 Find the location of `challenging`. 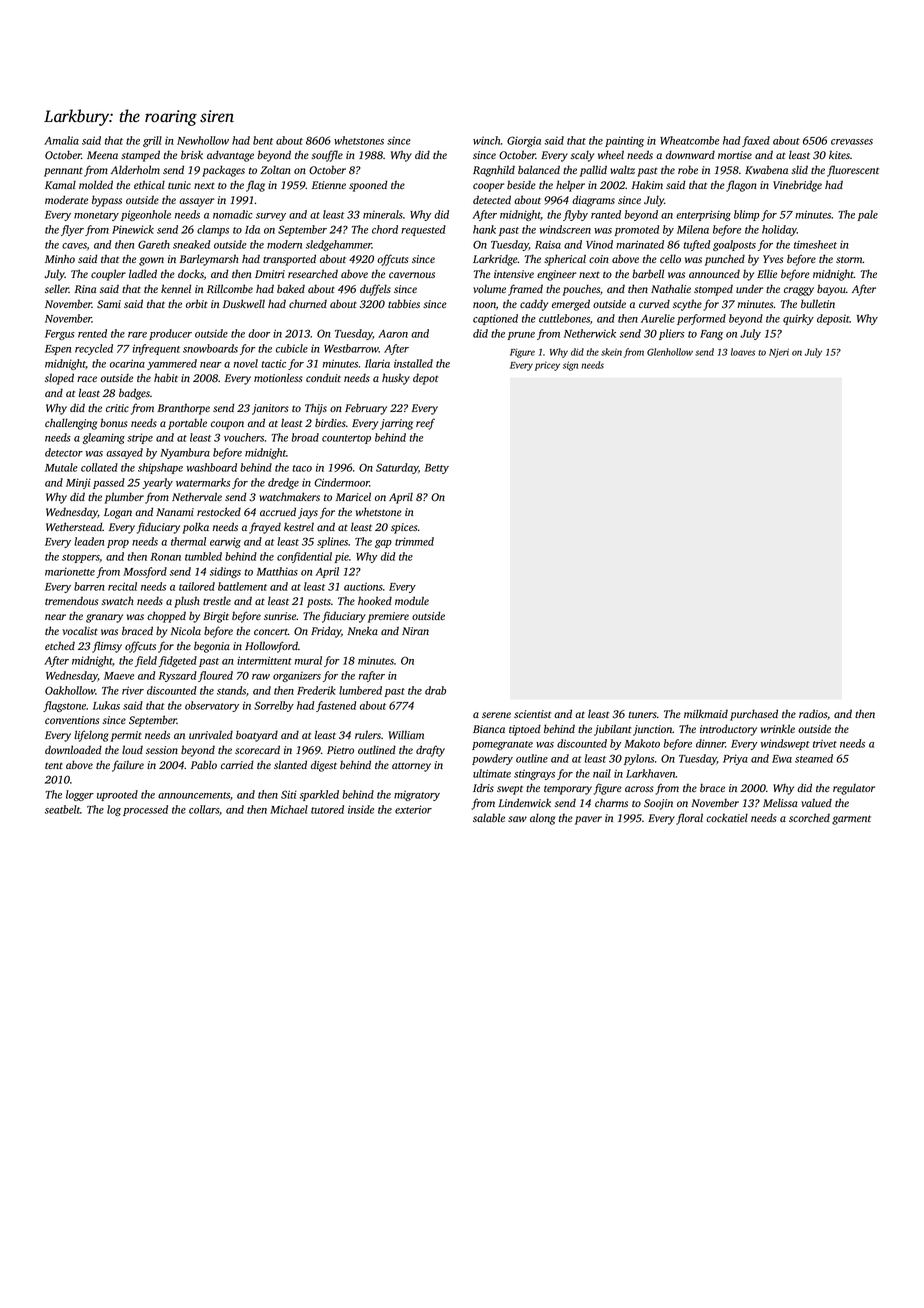

challenging is located at coordinates (71, 424).
